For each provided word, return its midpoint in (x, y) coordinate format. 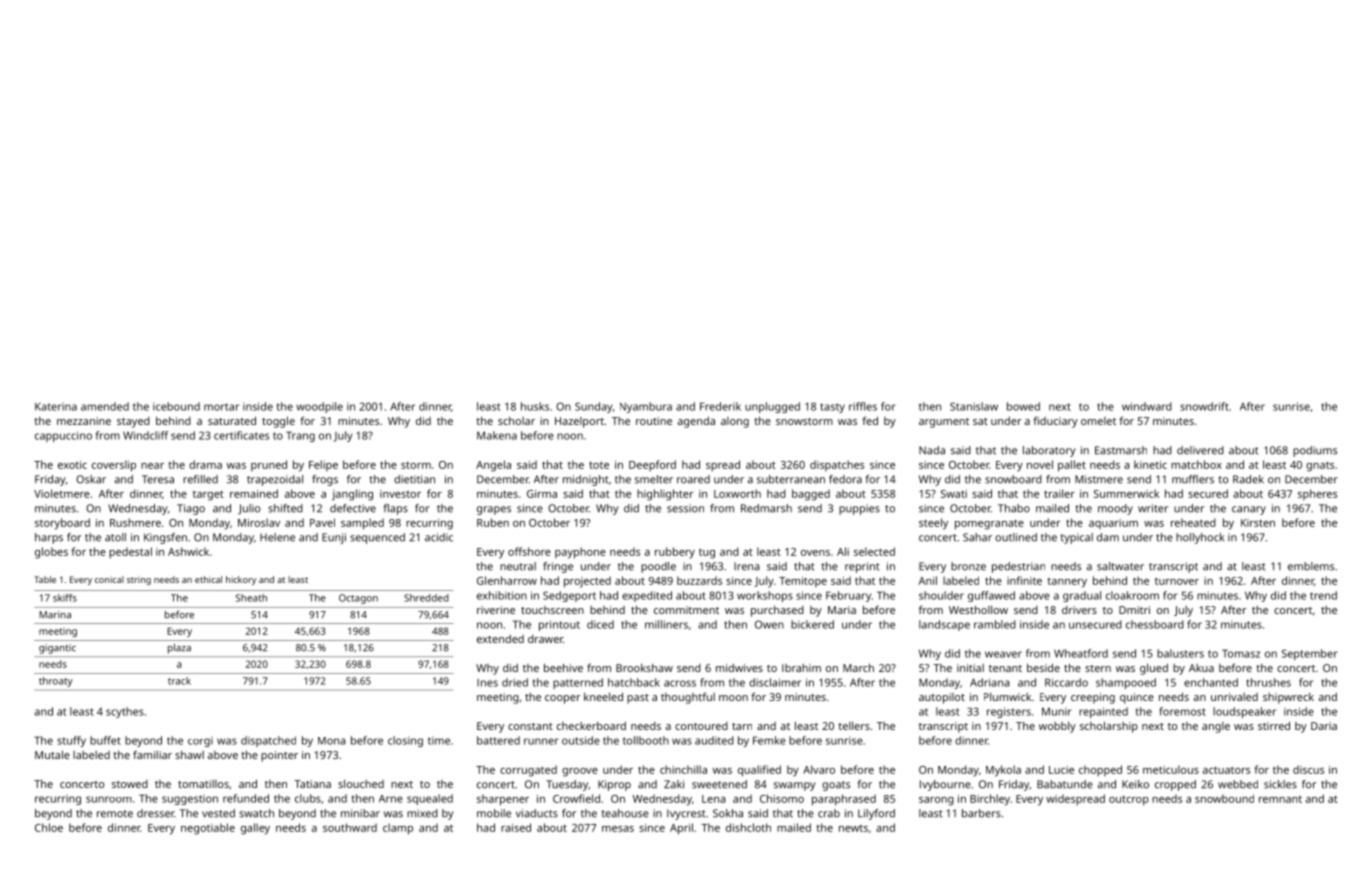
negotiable (208, 829)
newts (853, 828)
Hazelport (579, 422)
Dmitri (1134, 610)
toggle (278, 422)
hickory (241, 580)
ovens (815, 553)
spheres (1317, 494)
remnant (1280, 799)
